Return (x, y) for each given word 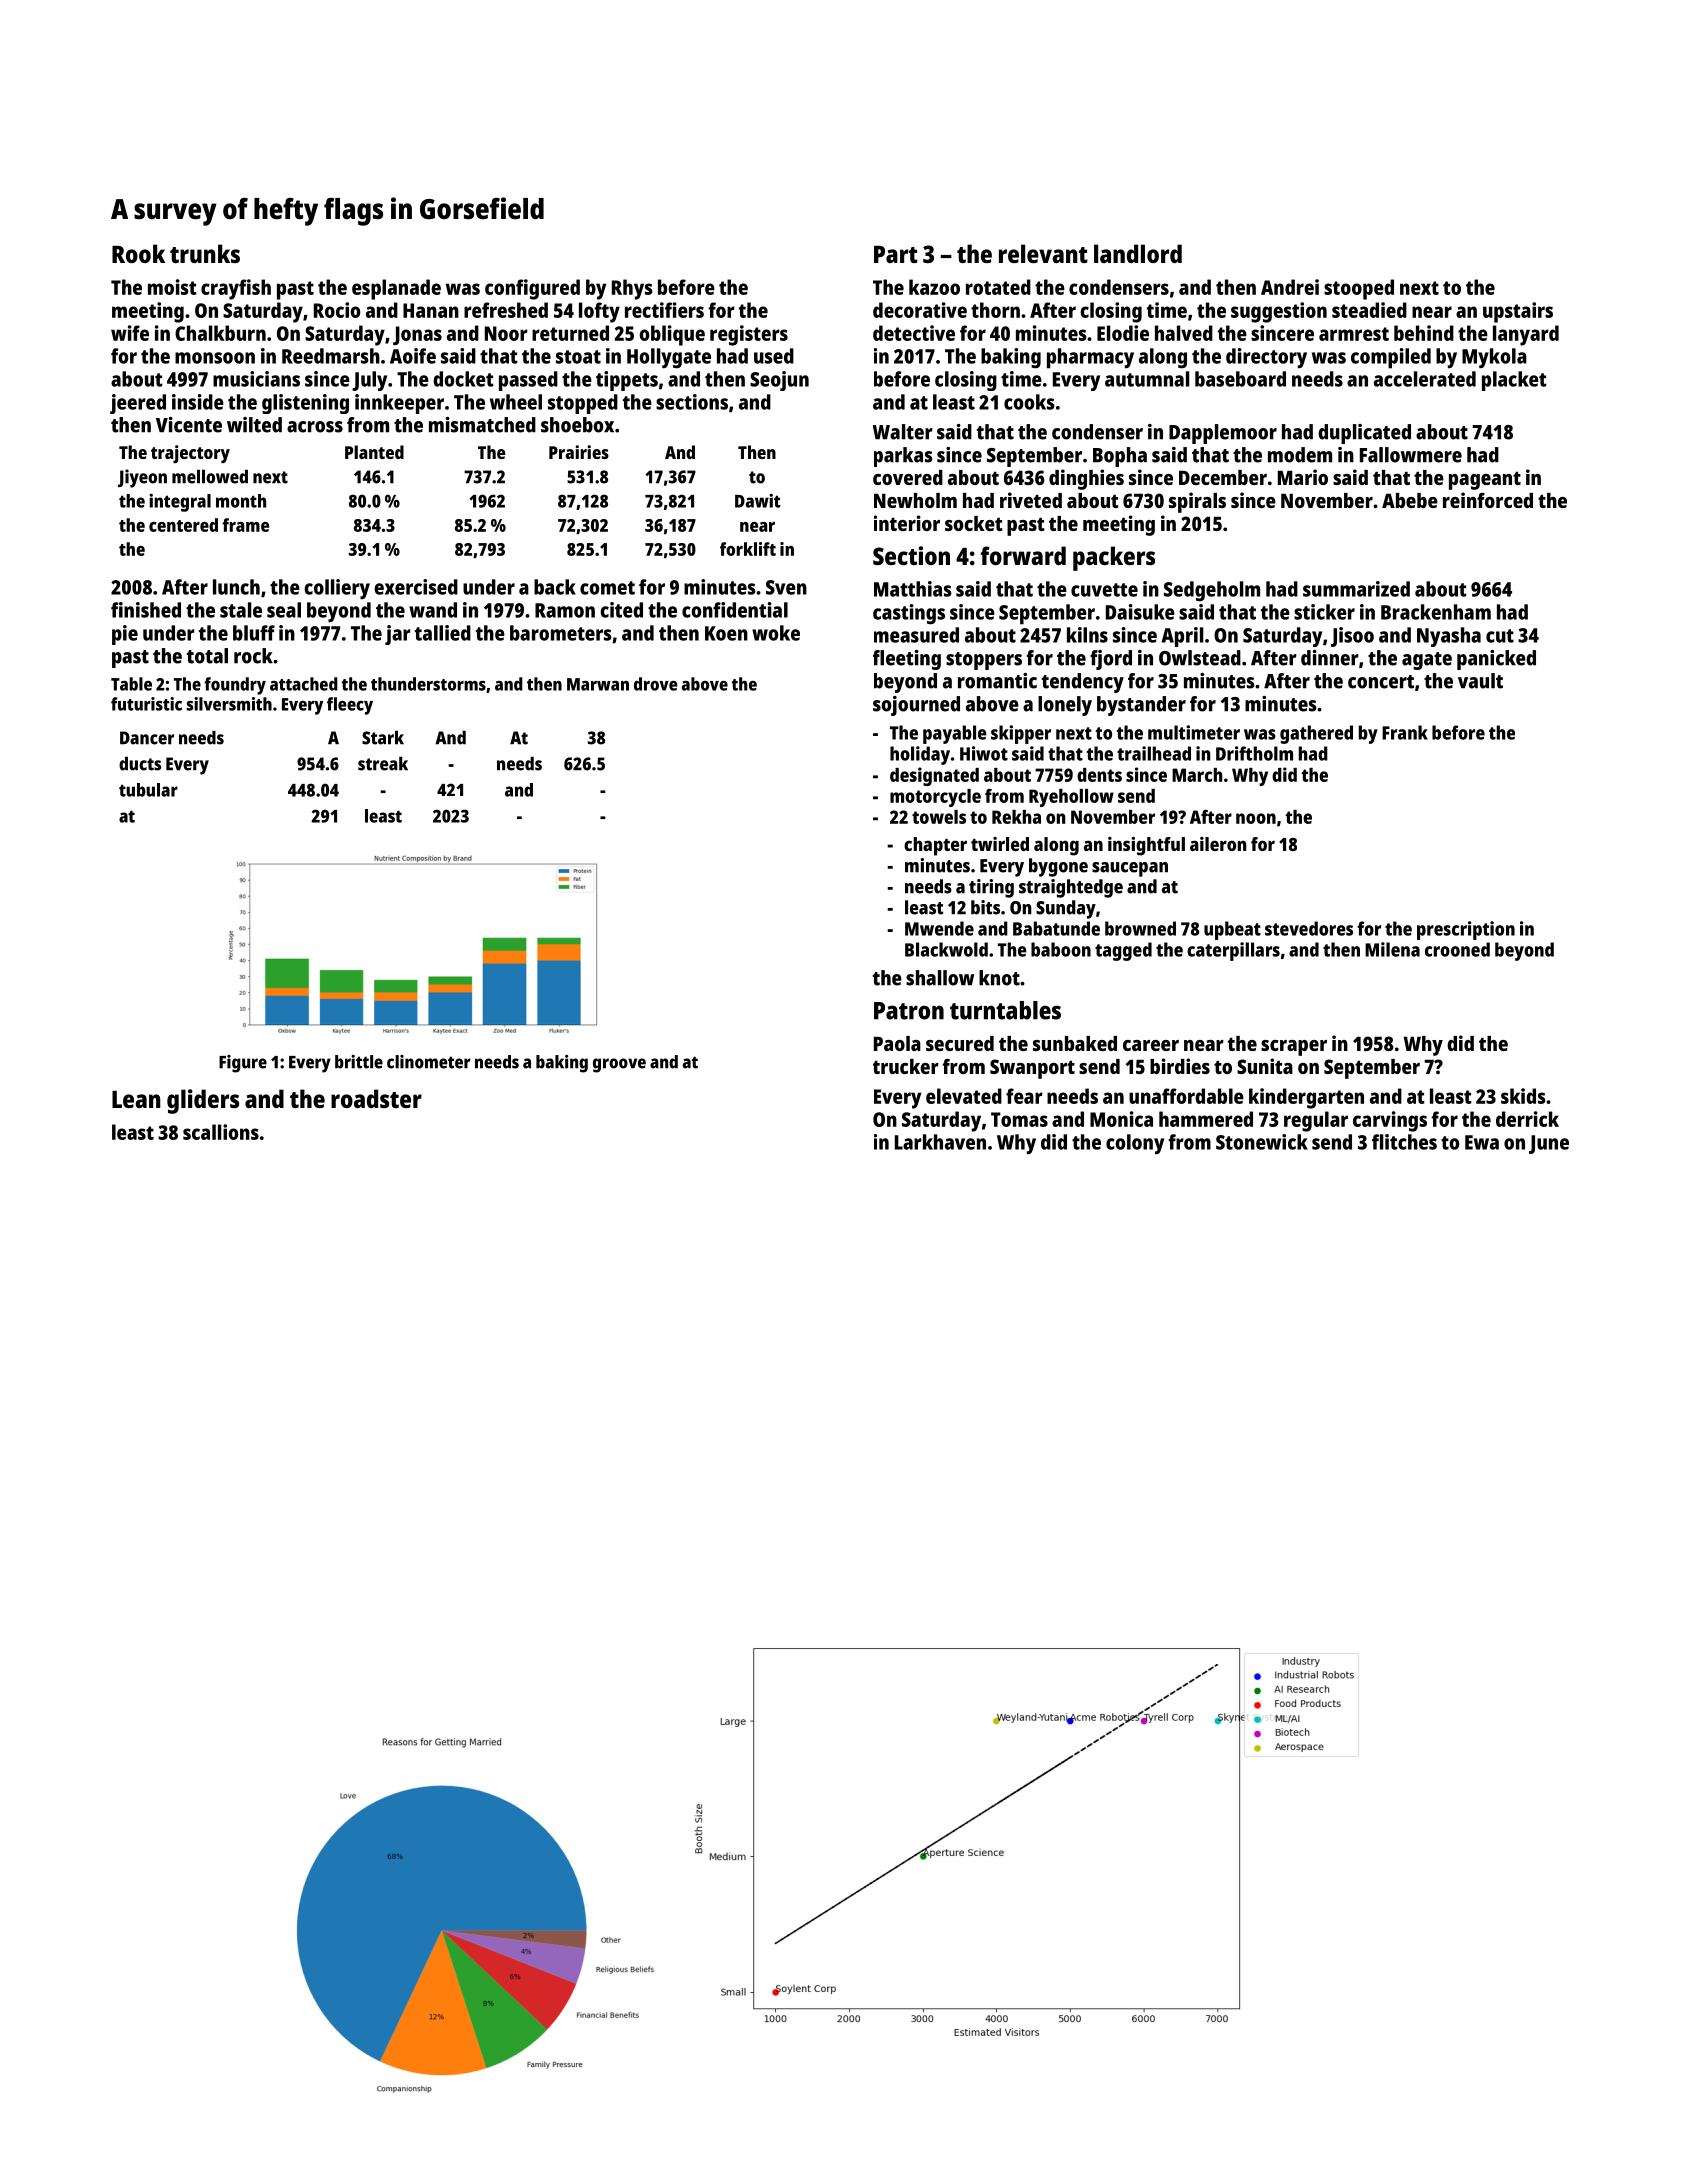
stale (241, 610)
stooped (1359, 289)
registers (749, 335)
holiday (920, 755)
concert (1381, 682)
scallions (221, 1132)
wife (130, 333)
